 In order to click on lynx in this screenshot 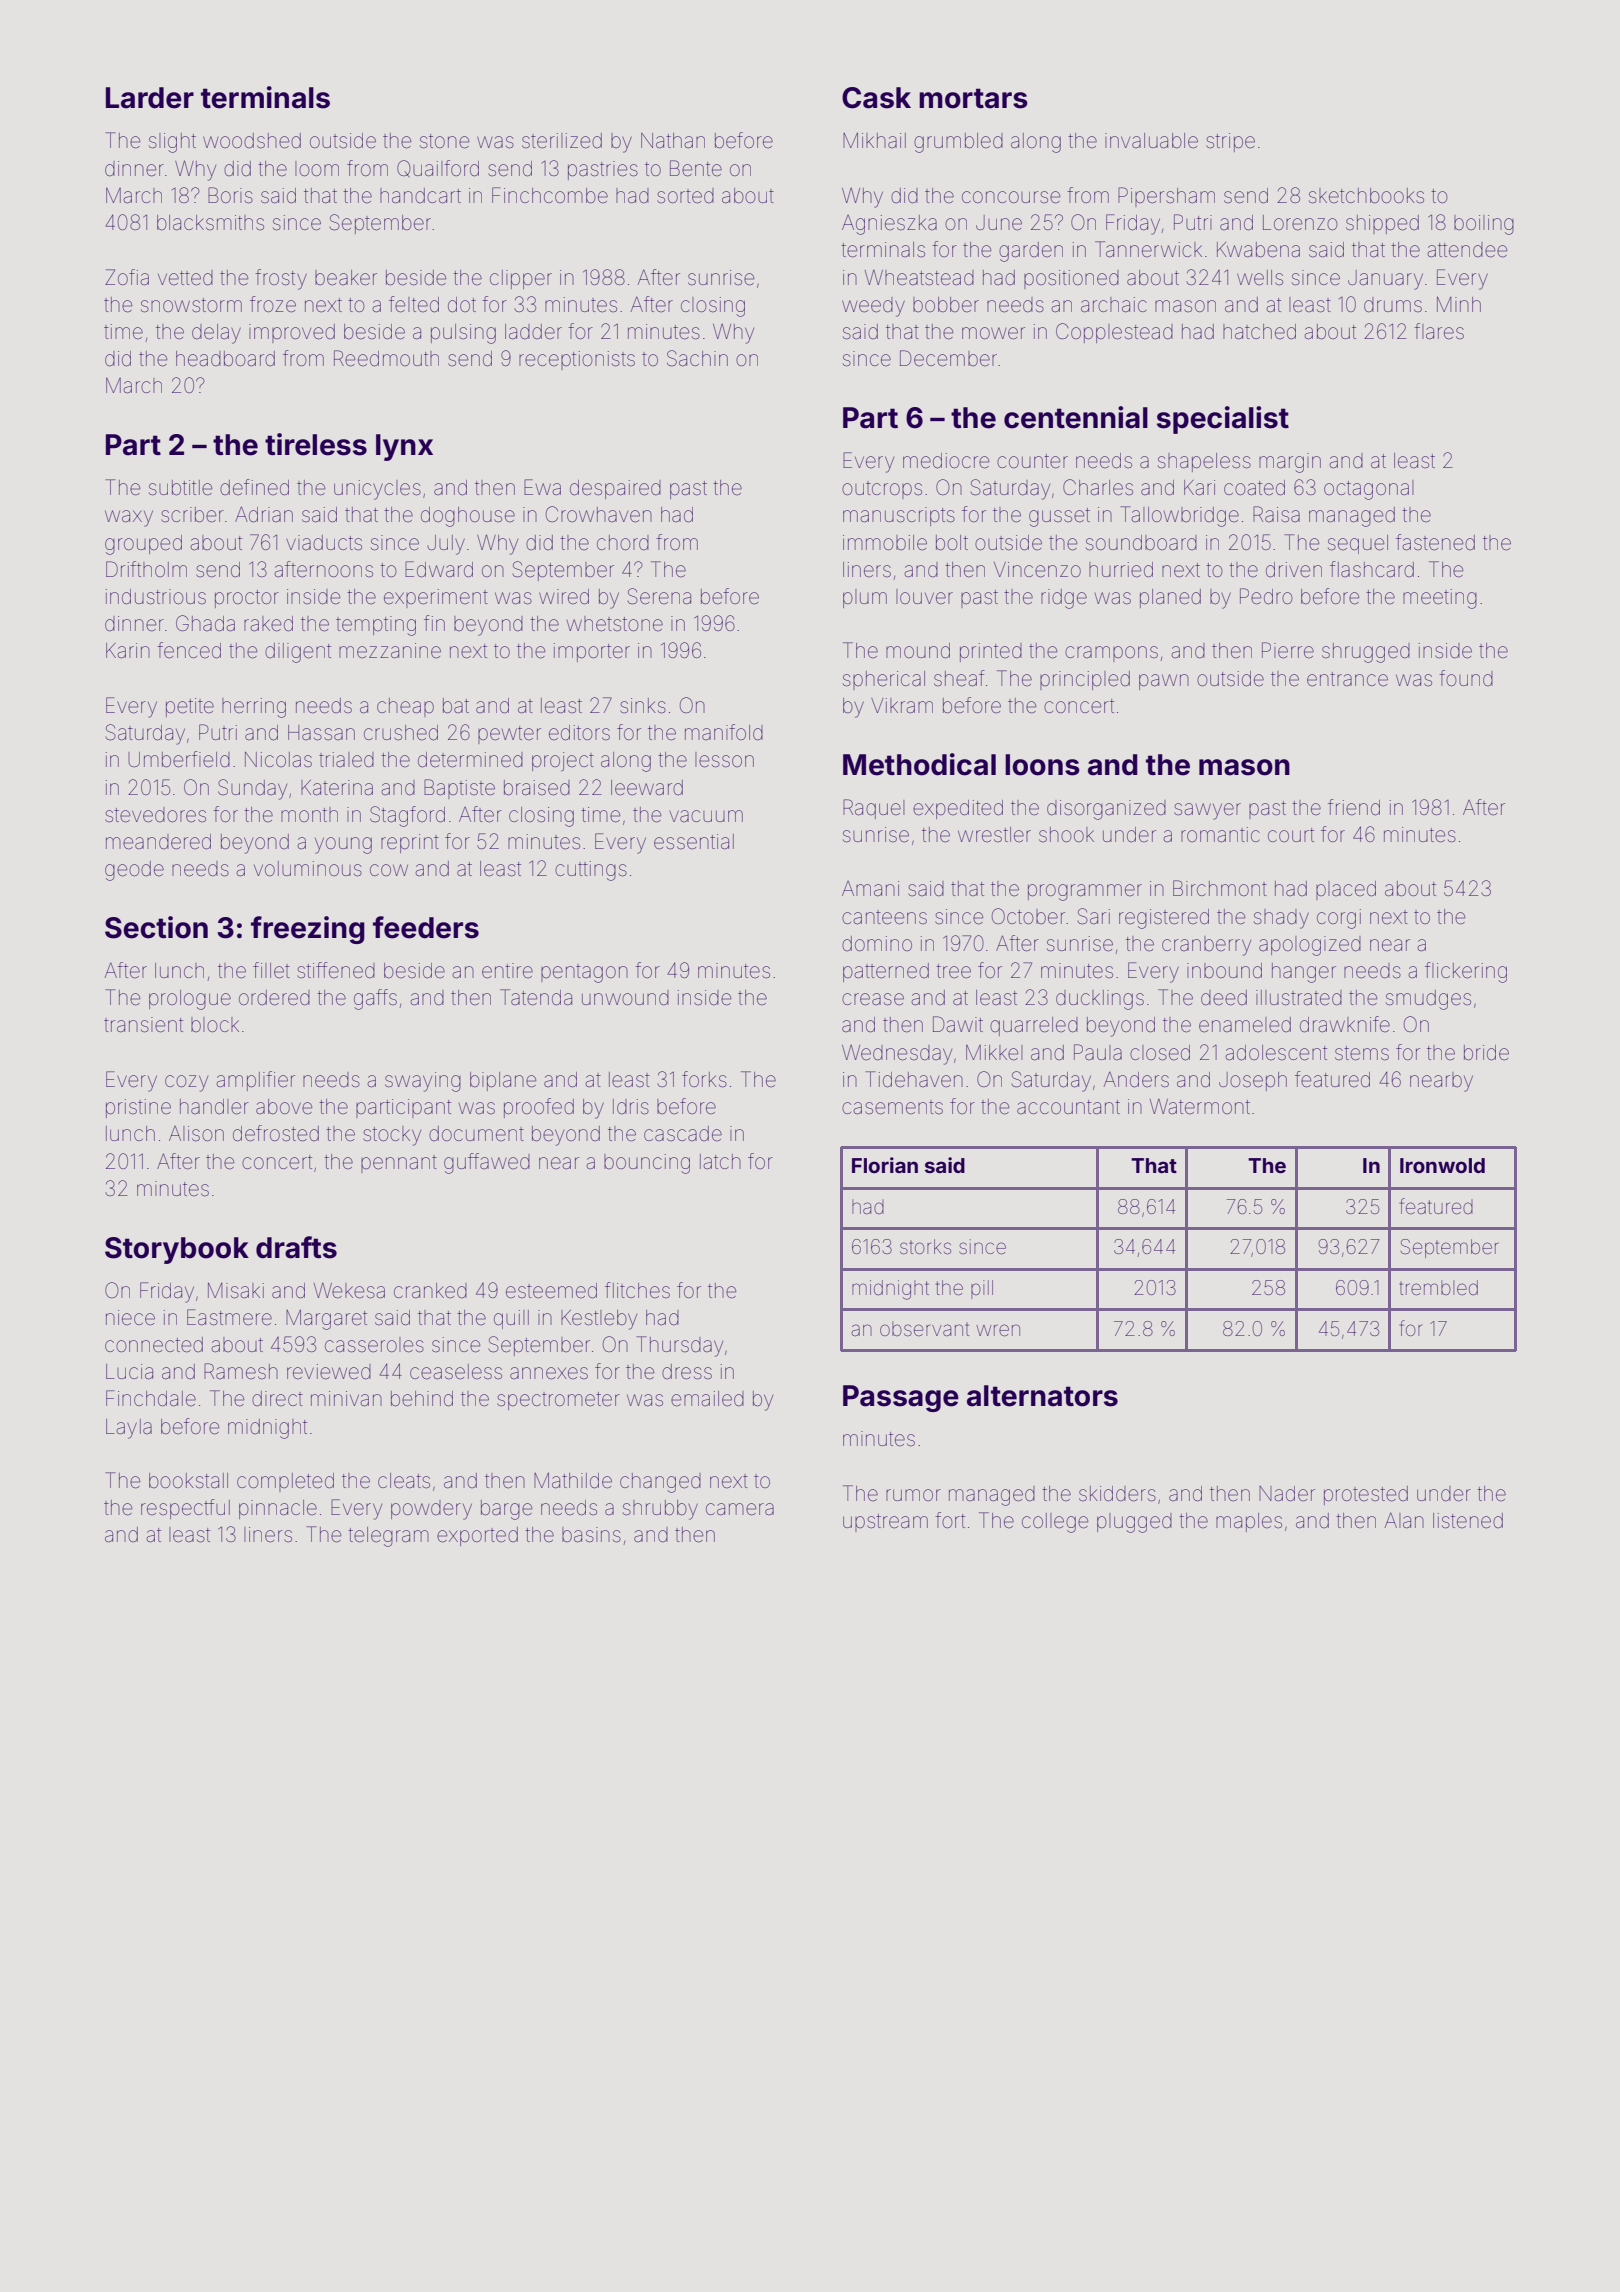, I will do `click(404, 447)`.
